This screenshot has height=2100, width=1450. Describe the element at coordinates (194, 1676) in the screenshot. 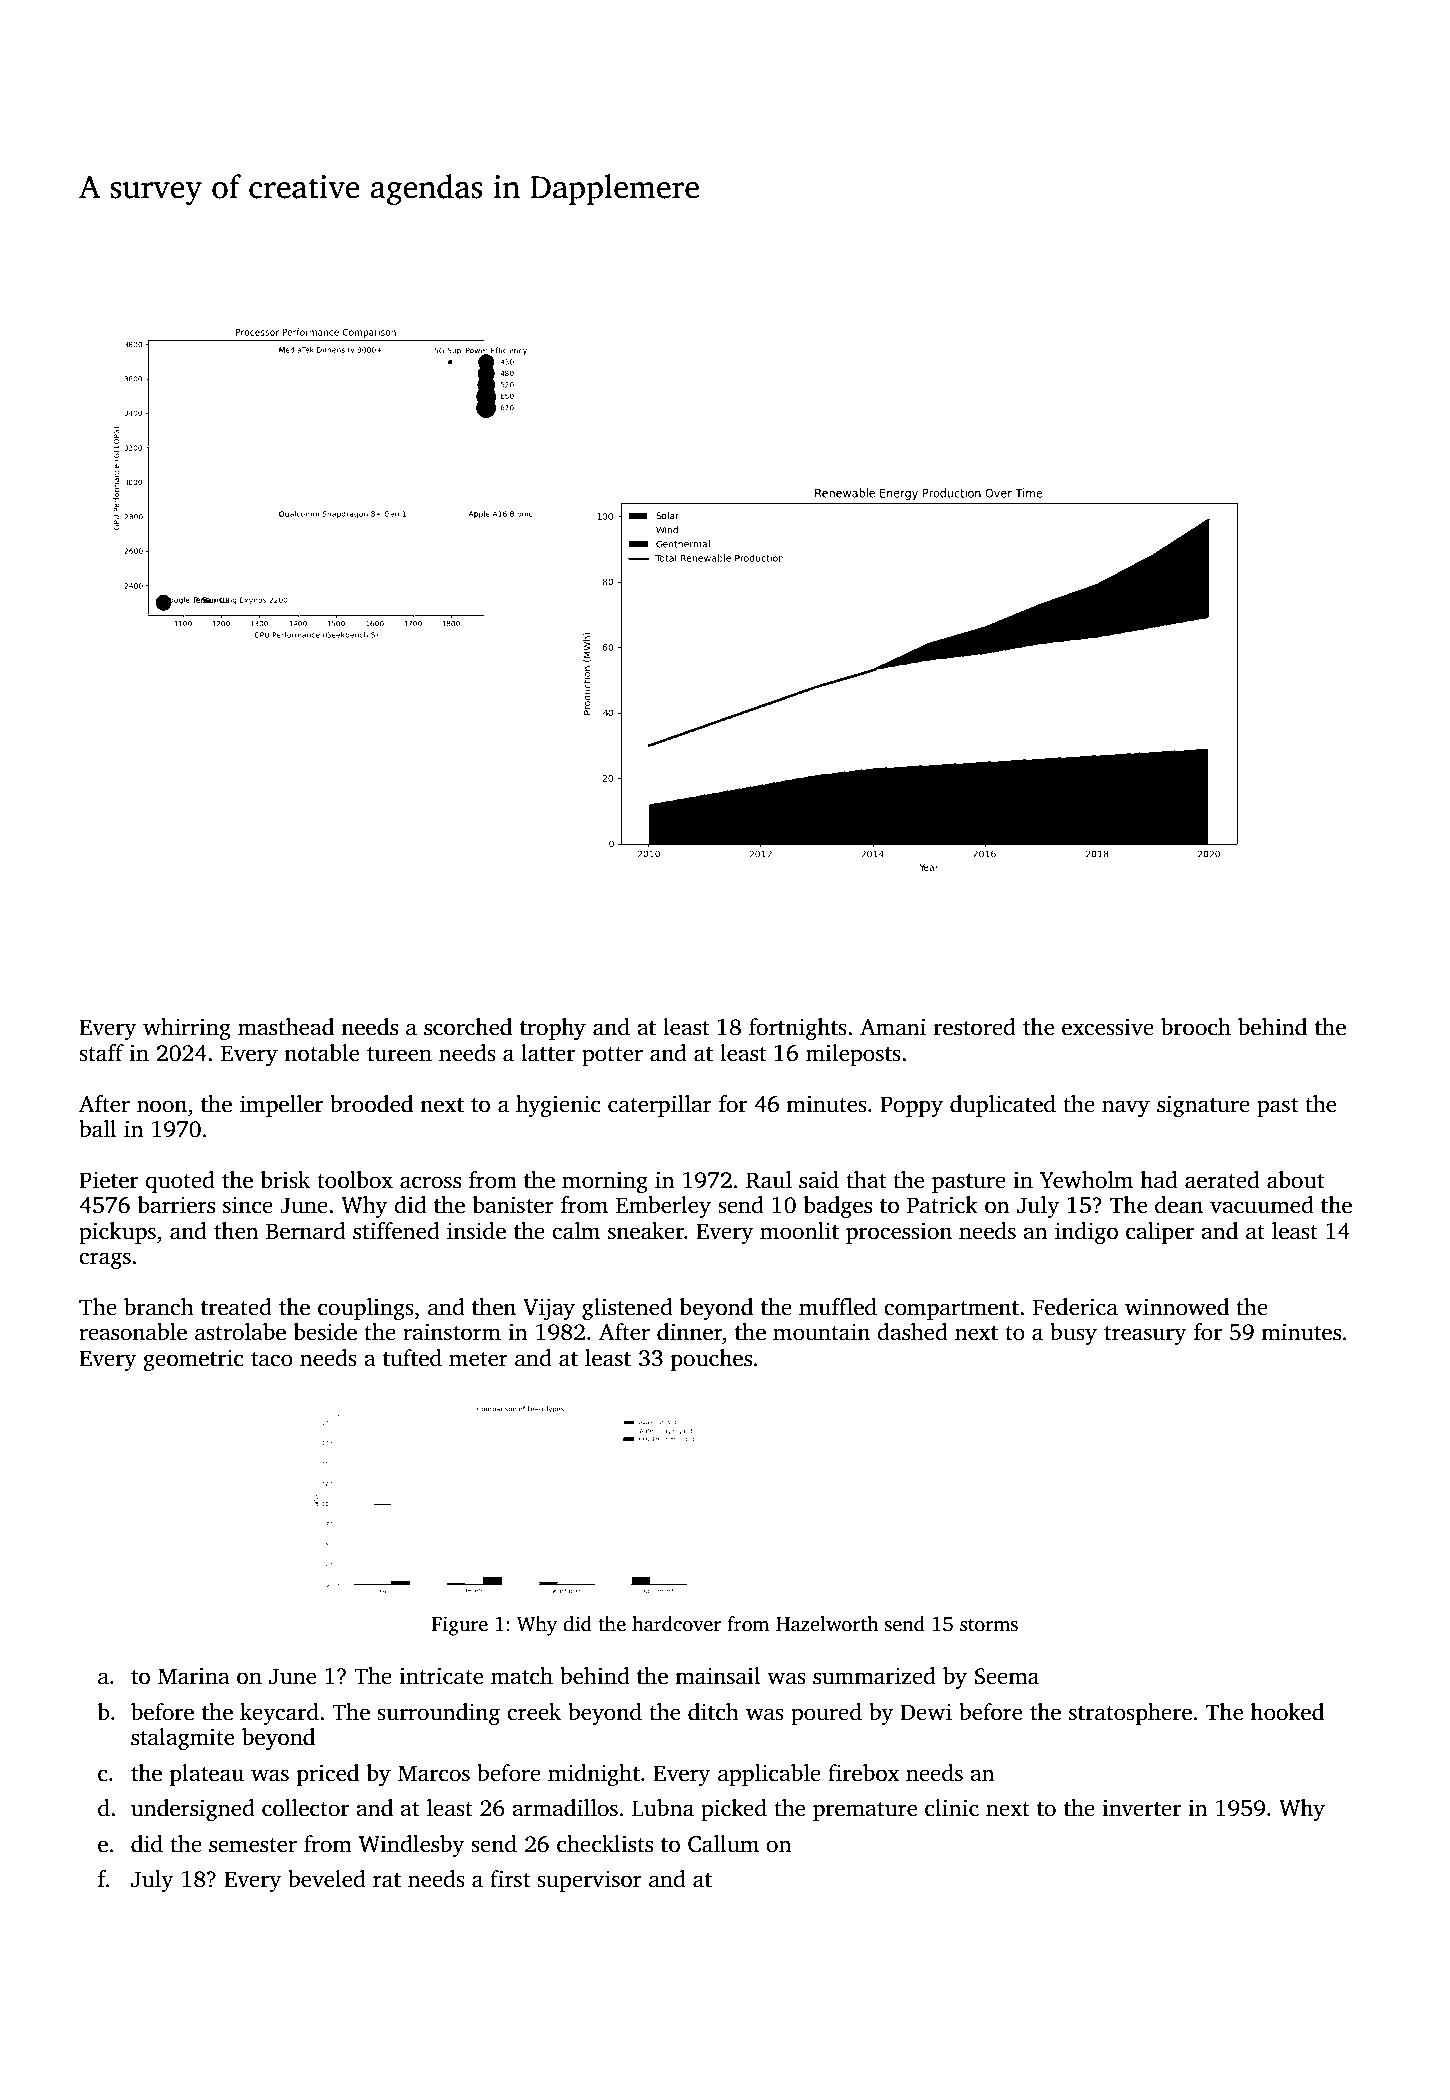

I see `Marina` at that location.
